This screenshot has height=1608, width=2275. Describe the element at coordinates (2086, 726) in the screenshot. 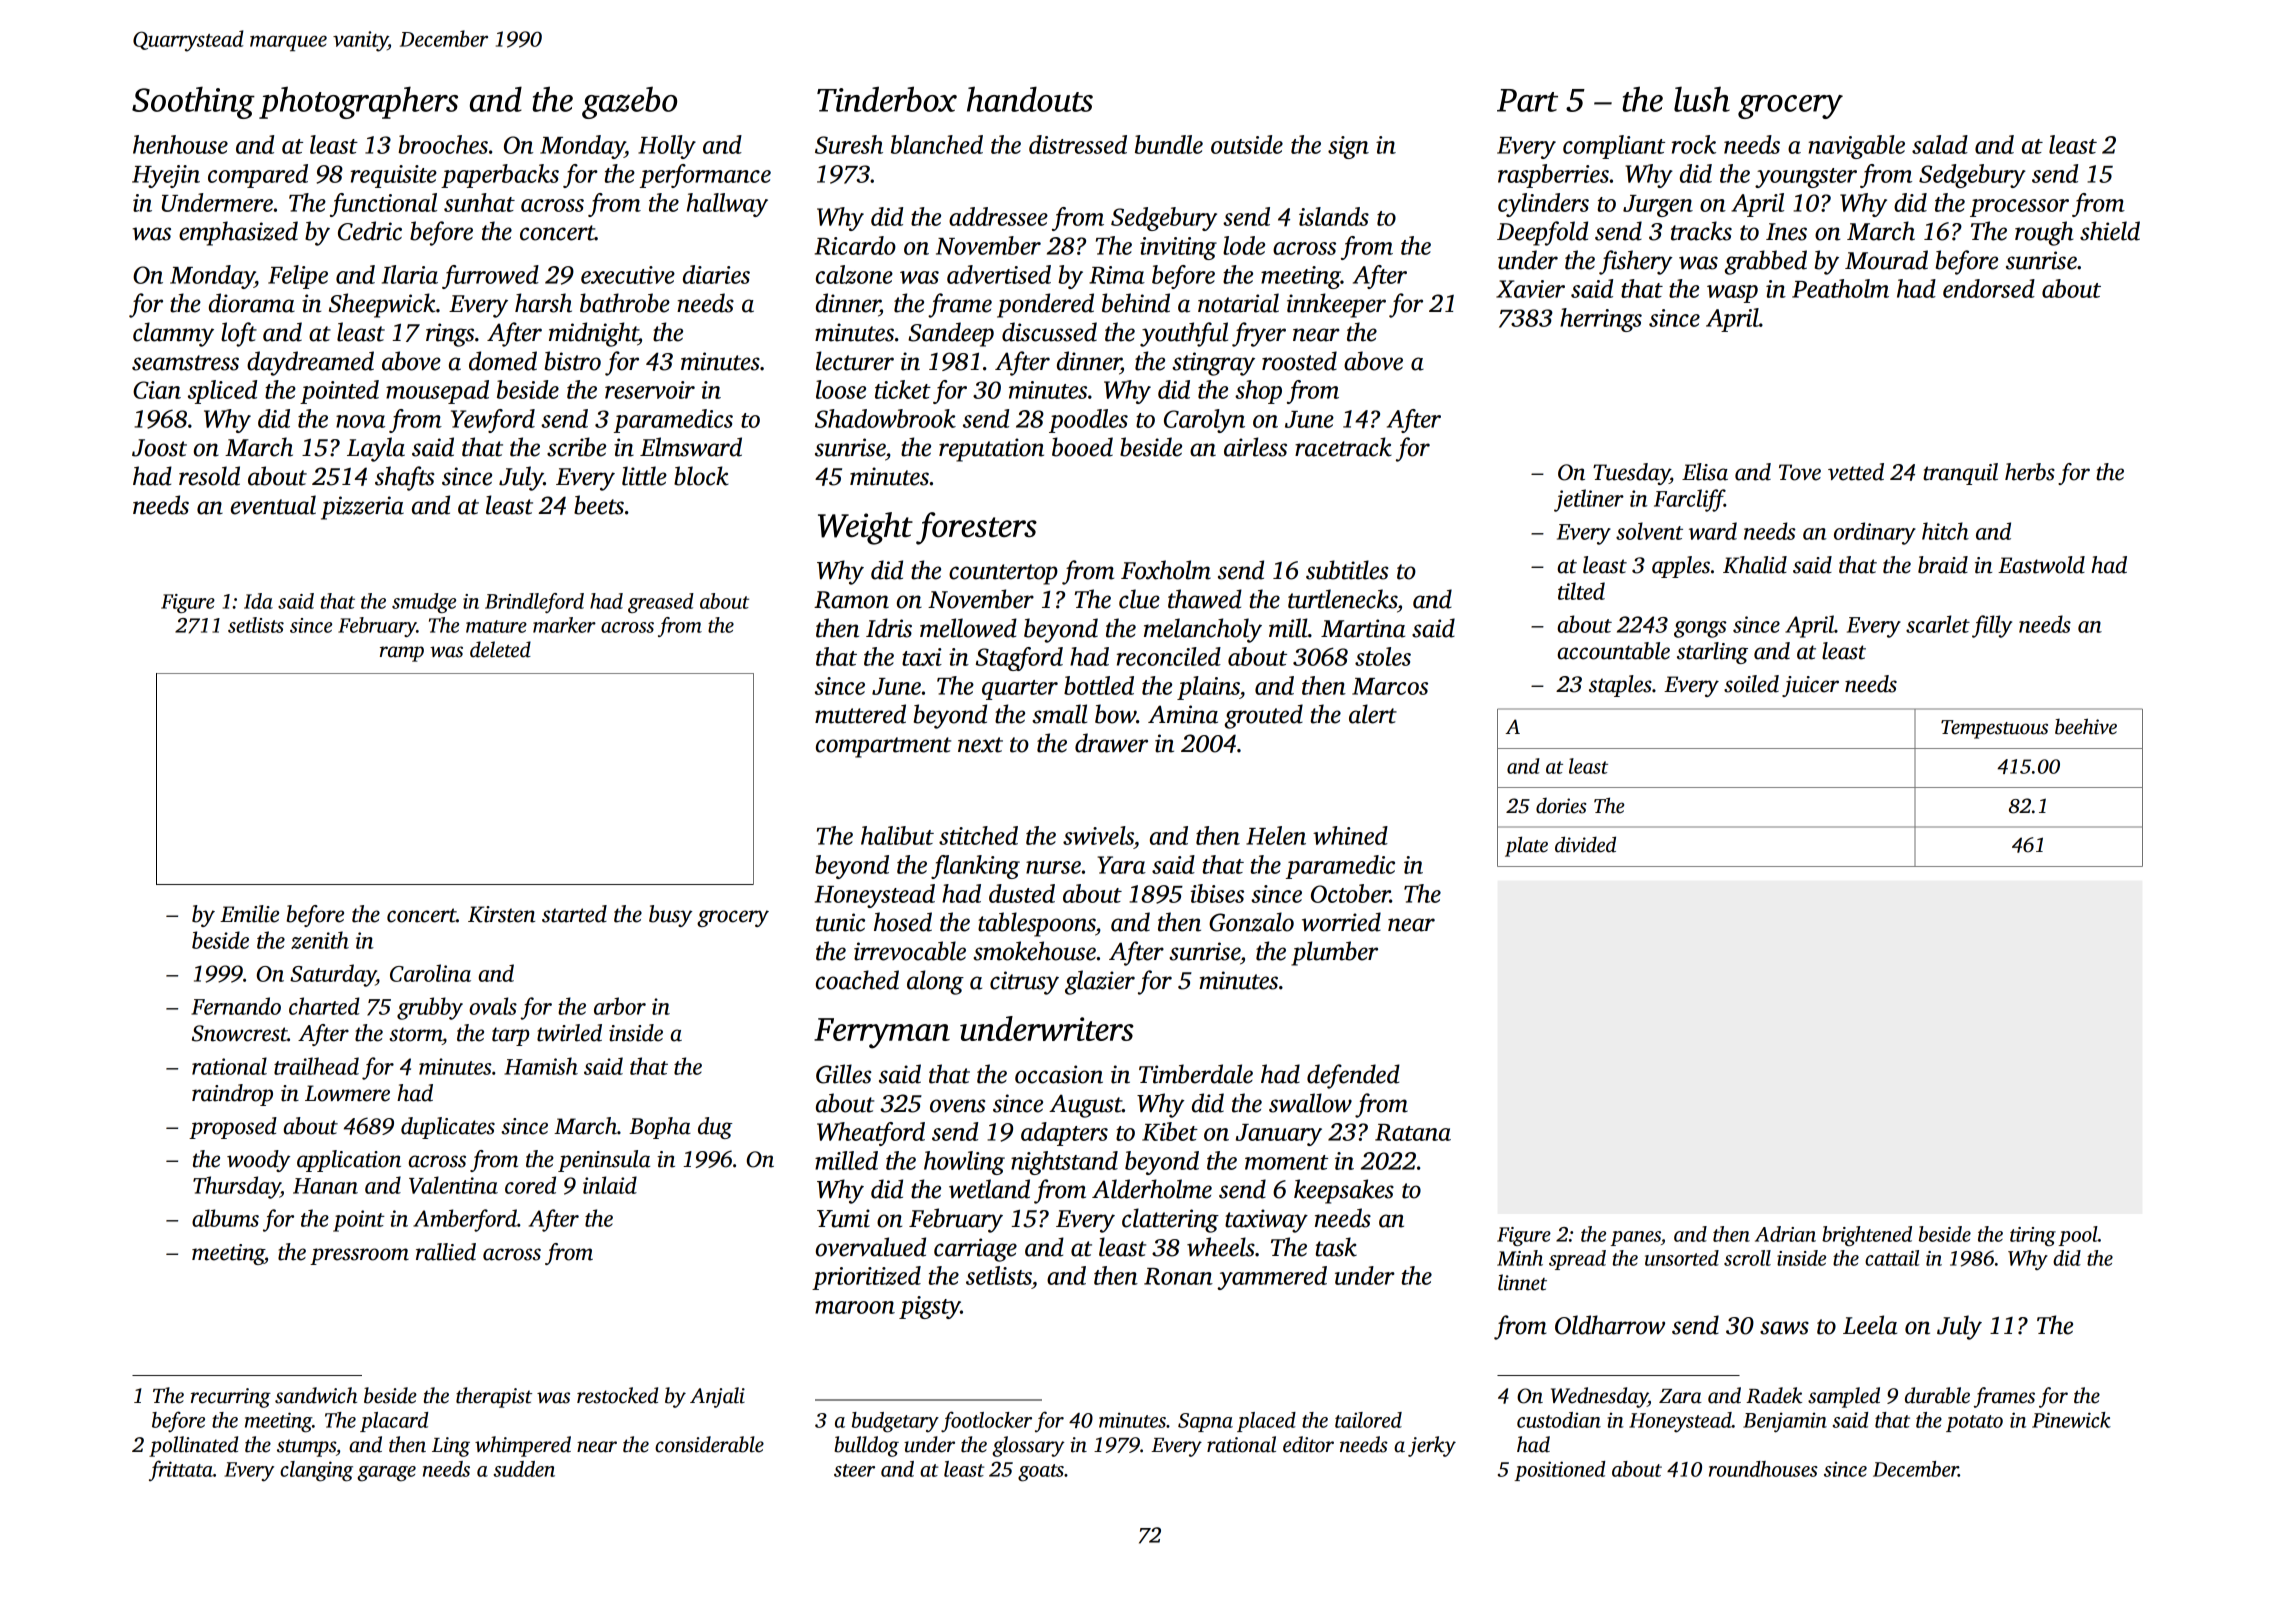

I see `beehive` at that location.
